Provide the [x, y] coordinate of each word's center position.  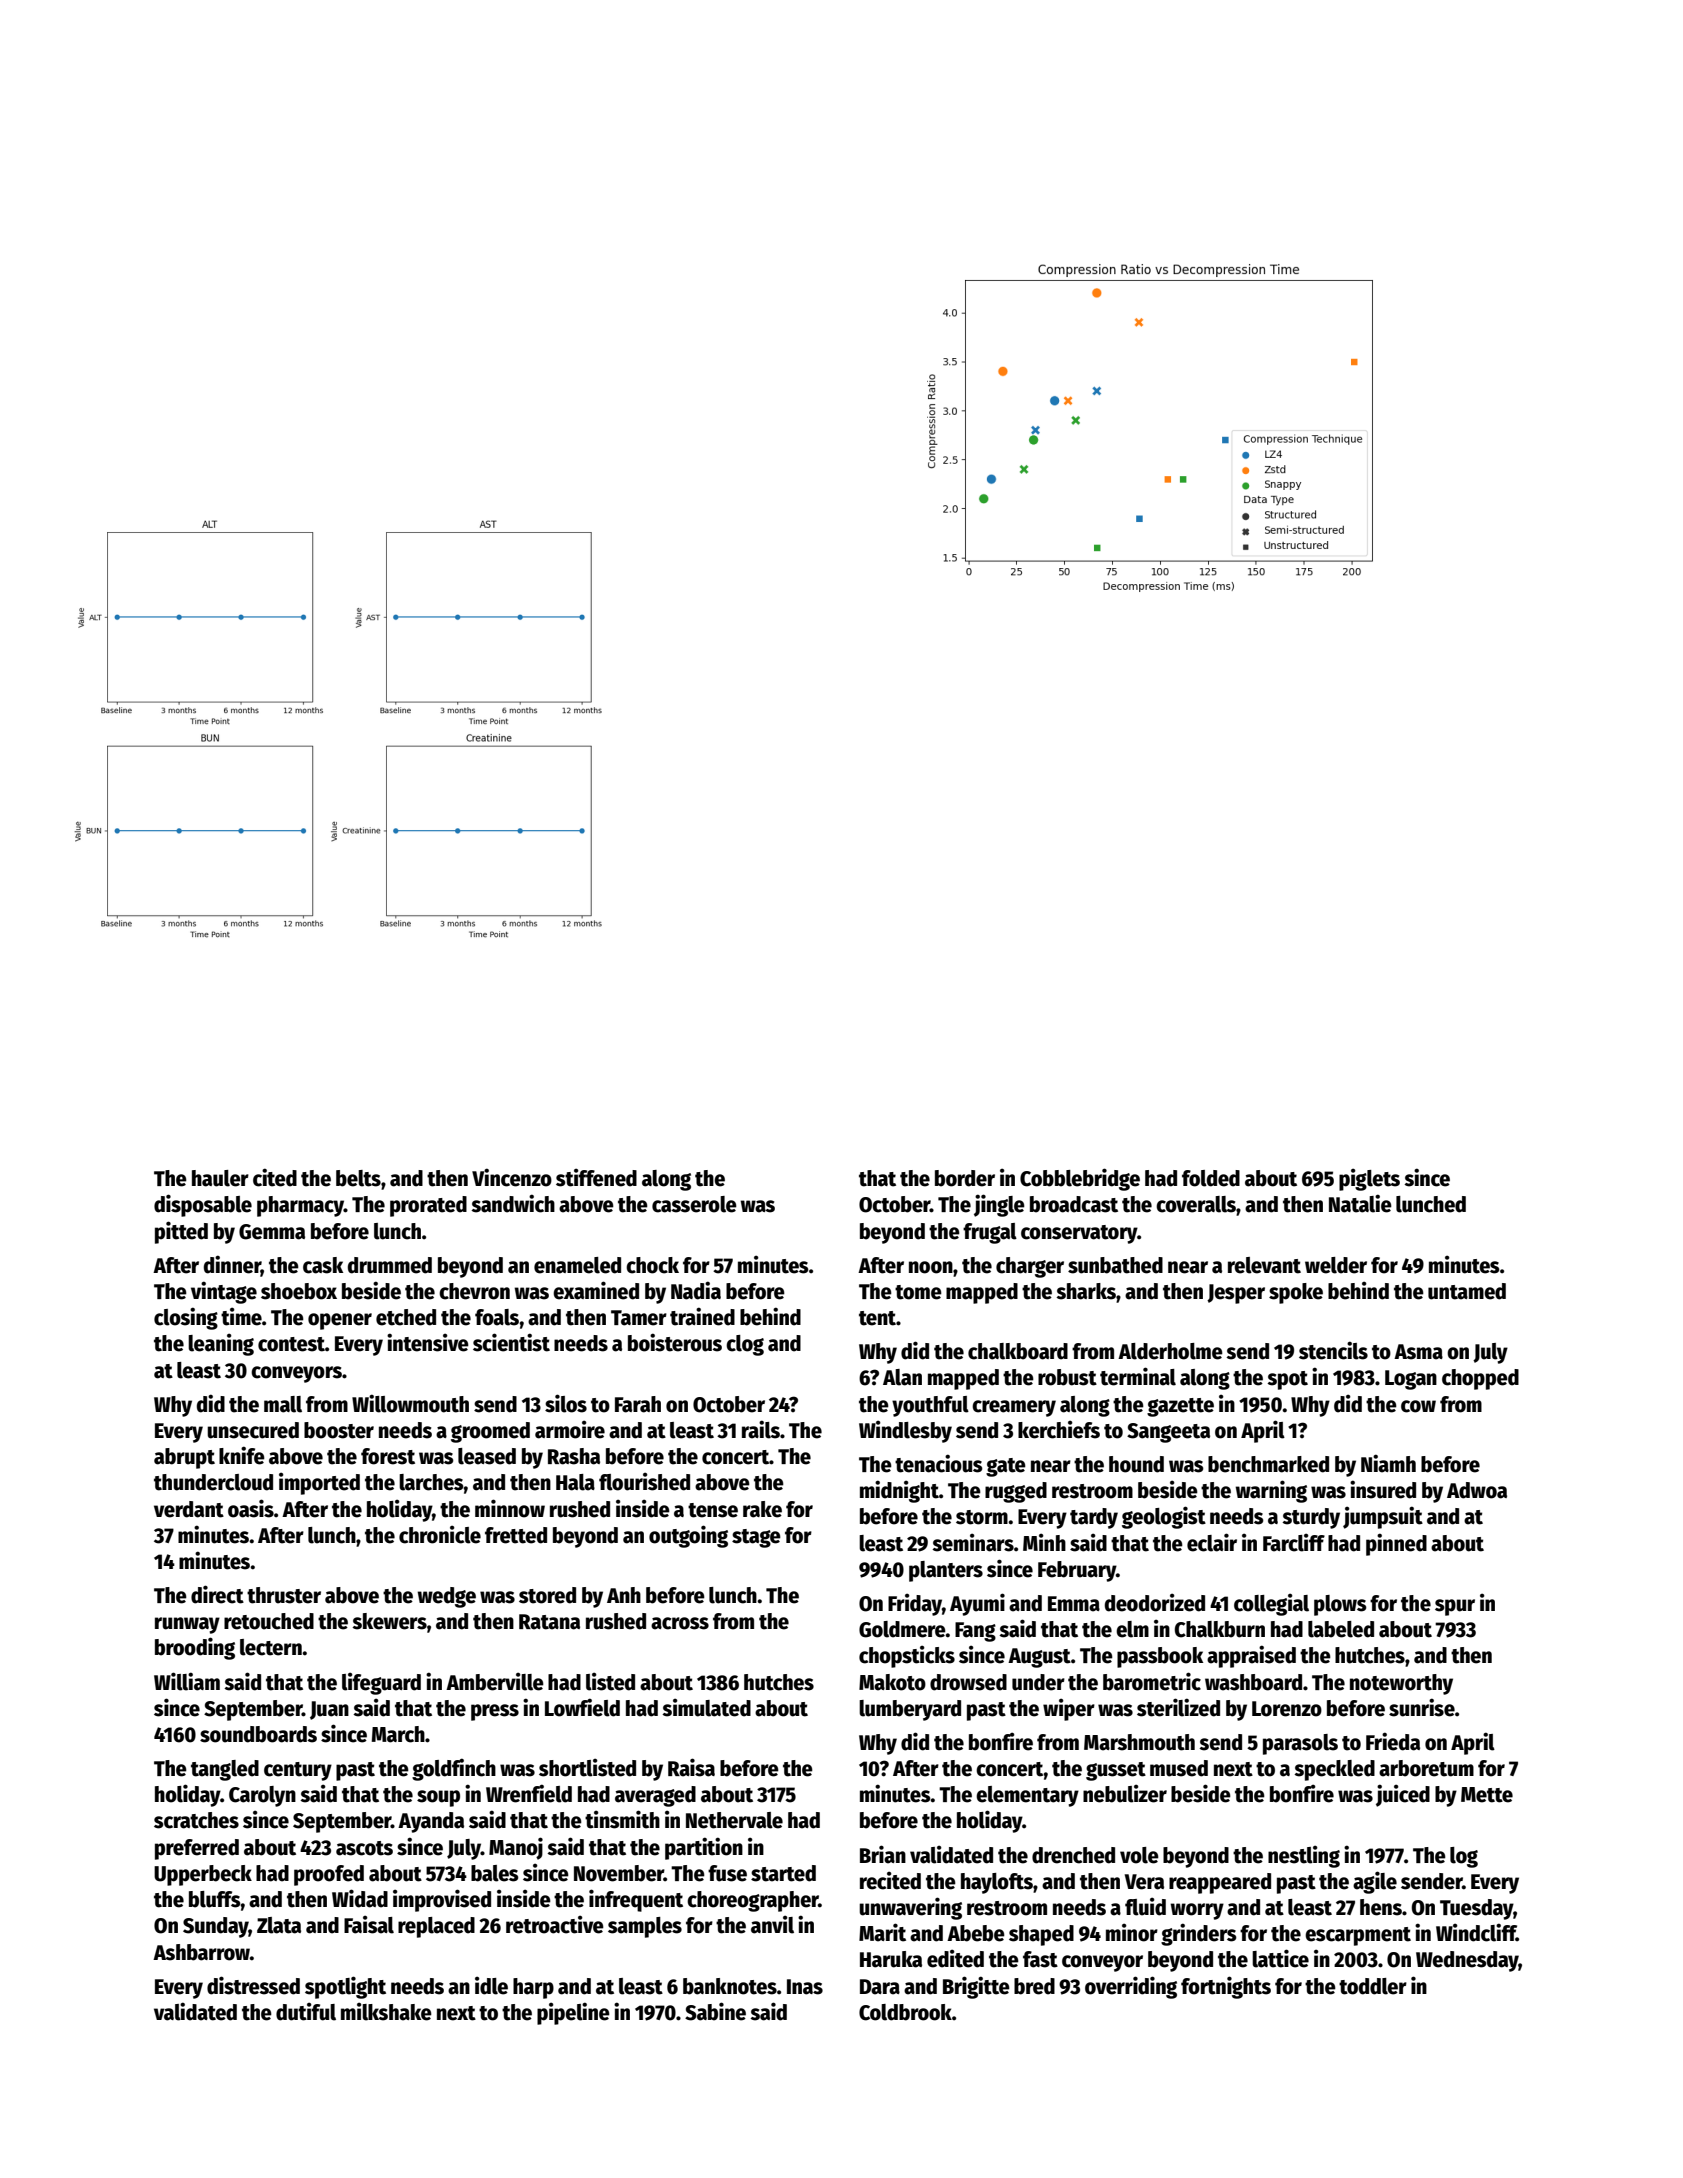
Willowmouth [410, 1403]
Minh [1044, 1542]
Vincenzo [512, 1177]
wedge [446, 1597]
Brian [883, 1854]
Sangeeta [1168, 1433]
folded [1211, 1178]
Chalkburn [1220, 1629]
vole [1139, 1855]
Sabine [715, 2011]
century [298, 1771]
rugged [1016, 1492]
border [965, 1178]
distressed [253, 1985]
